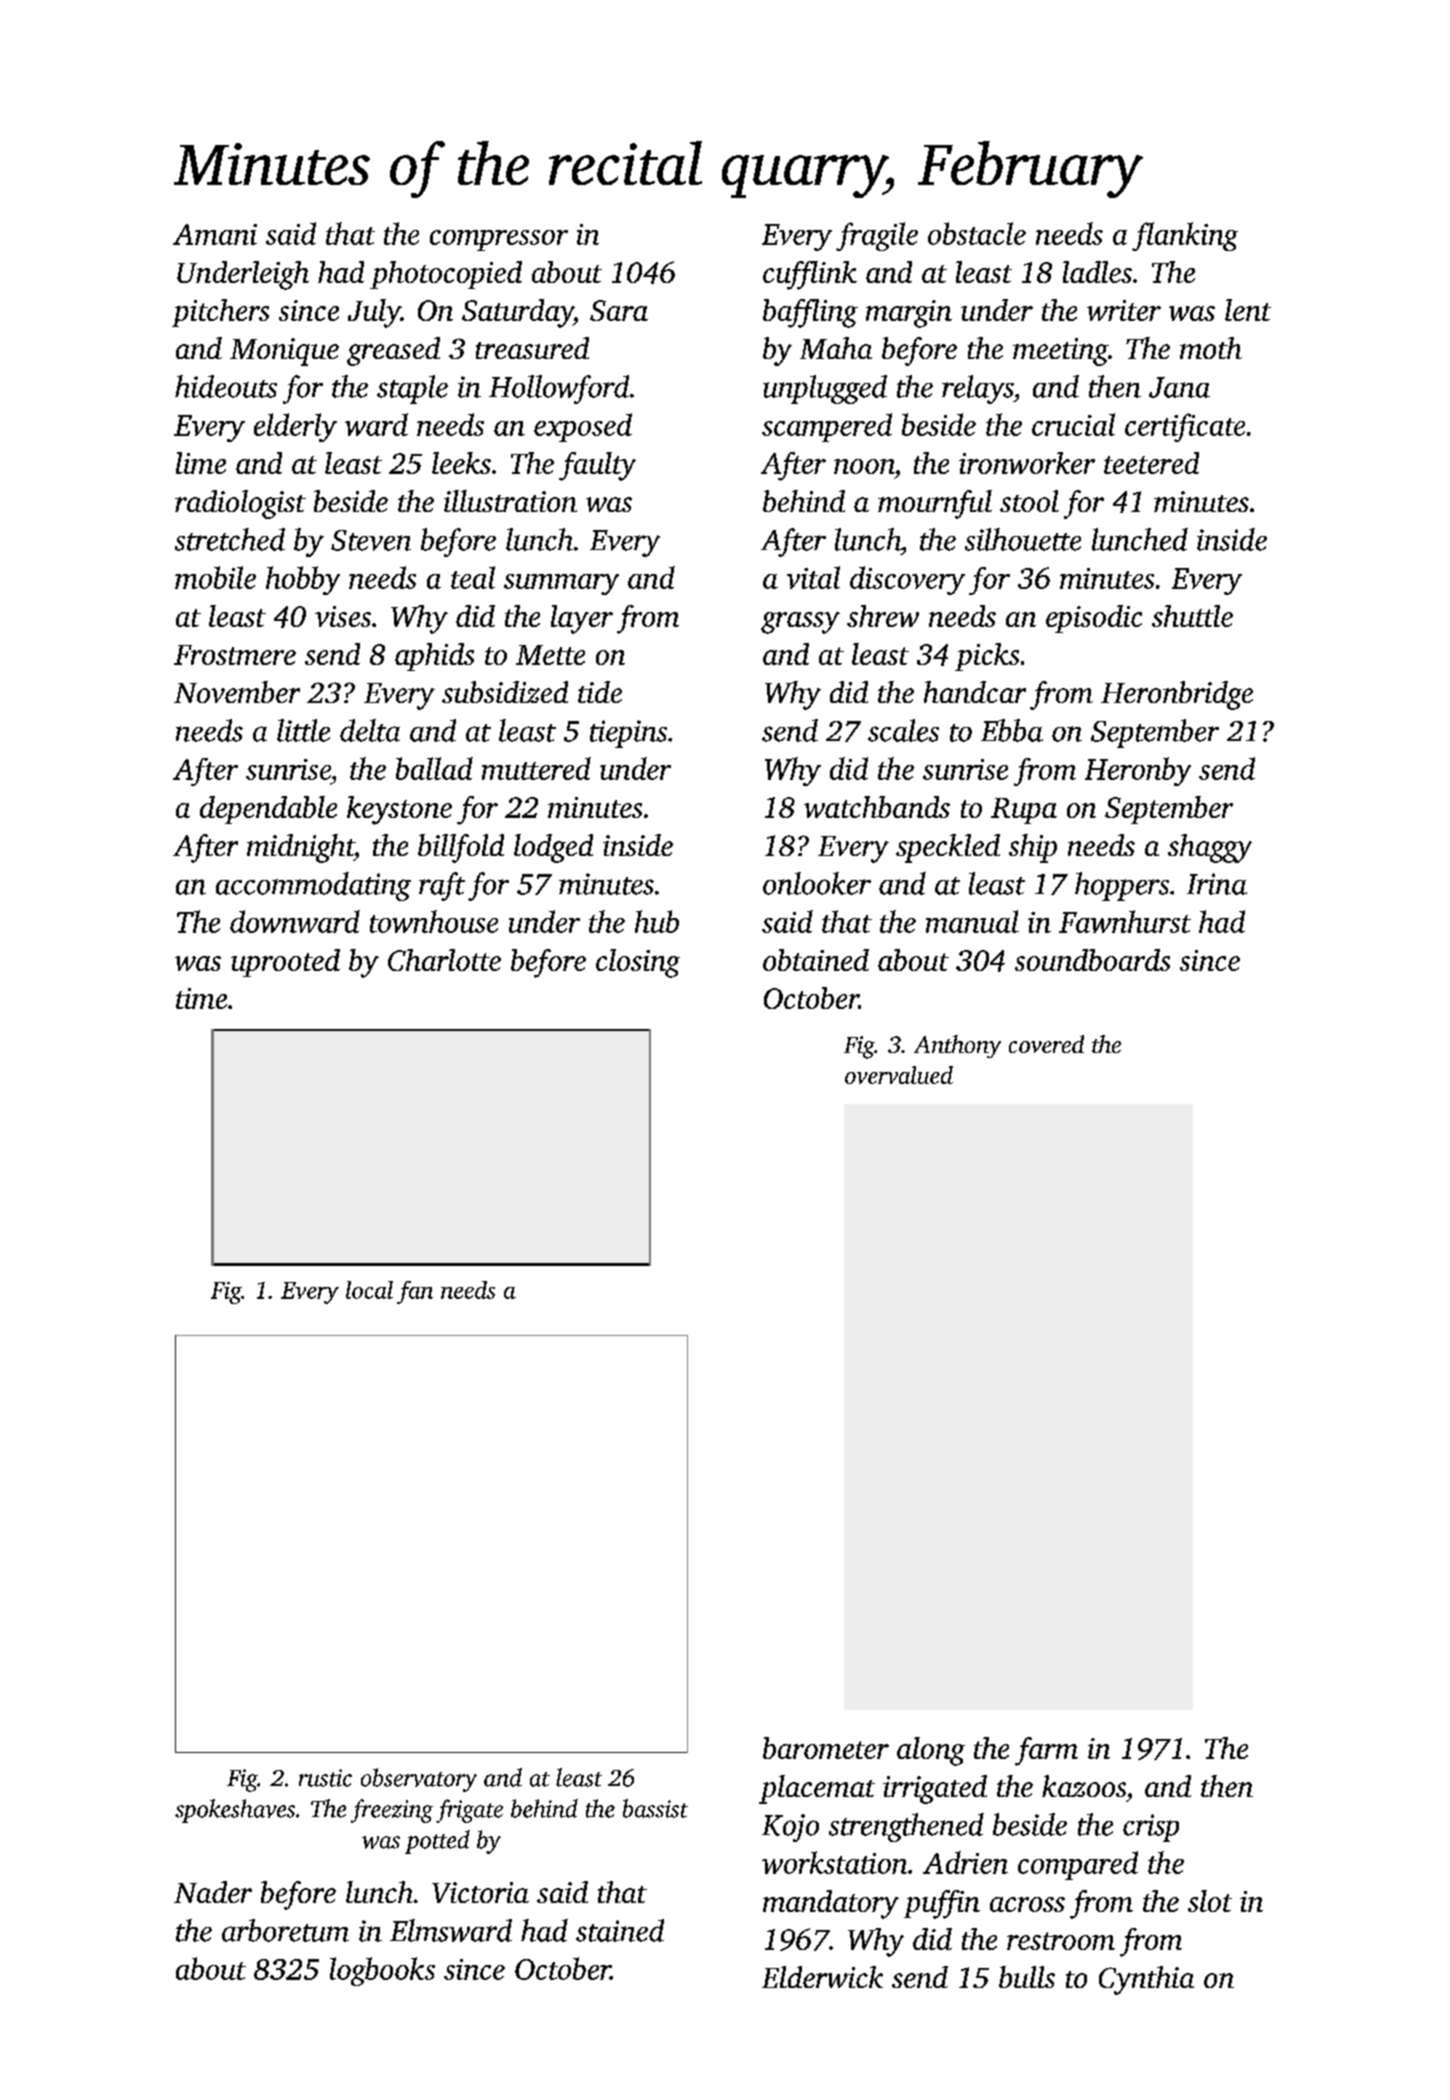 This page has height=2100, width=1450. What do you see at coordinates (1185, 236) in the page?
I see `flanking` at bounding box center [1185, 236].
